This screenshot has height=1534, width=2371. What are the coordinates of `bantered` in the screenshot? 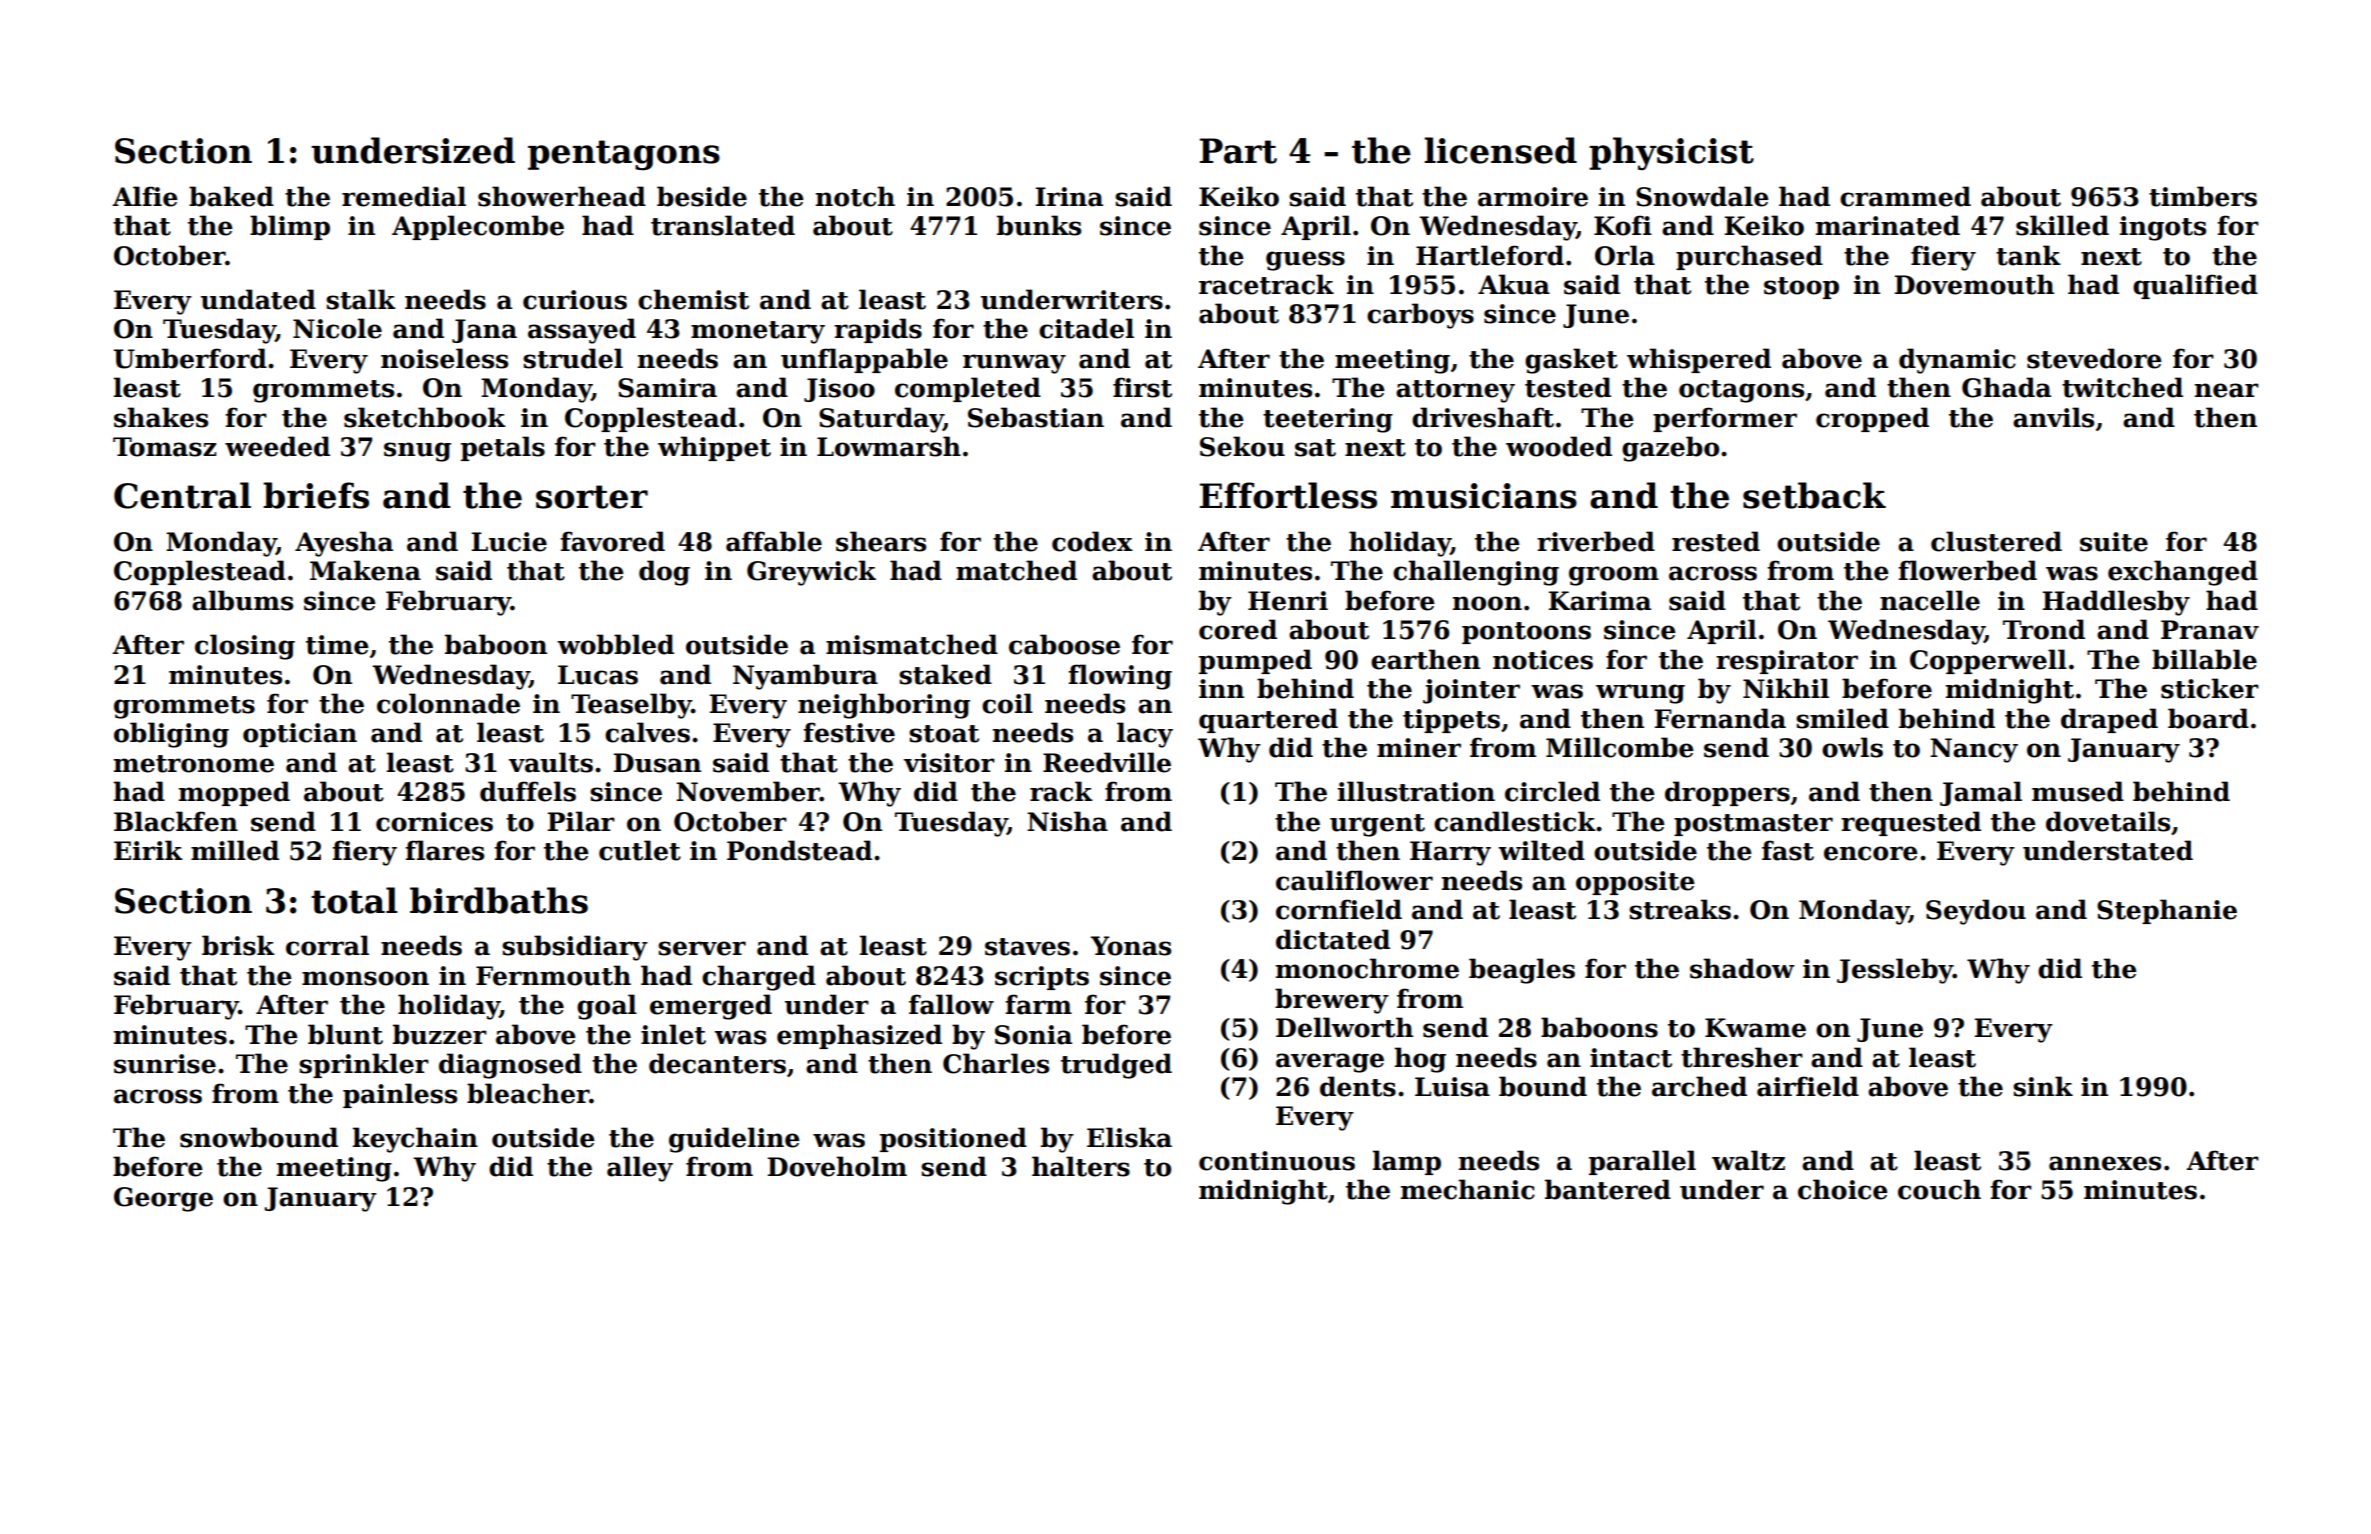 It's located at (1608, 1189).
